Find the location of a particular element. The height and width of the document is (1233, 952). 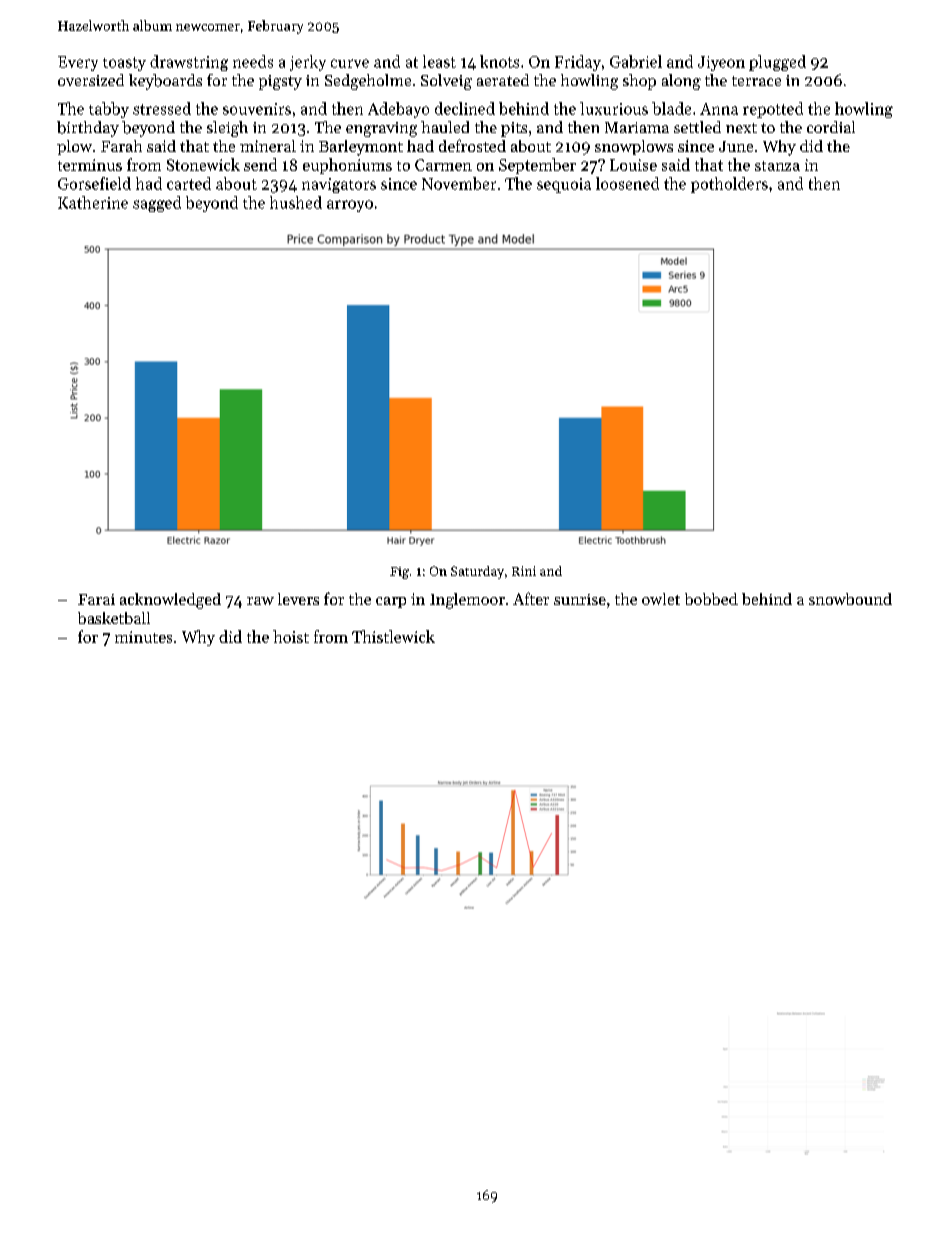

repotted is located at coordinates (773, 110).
